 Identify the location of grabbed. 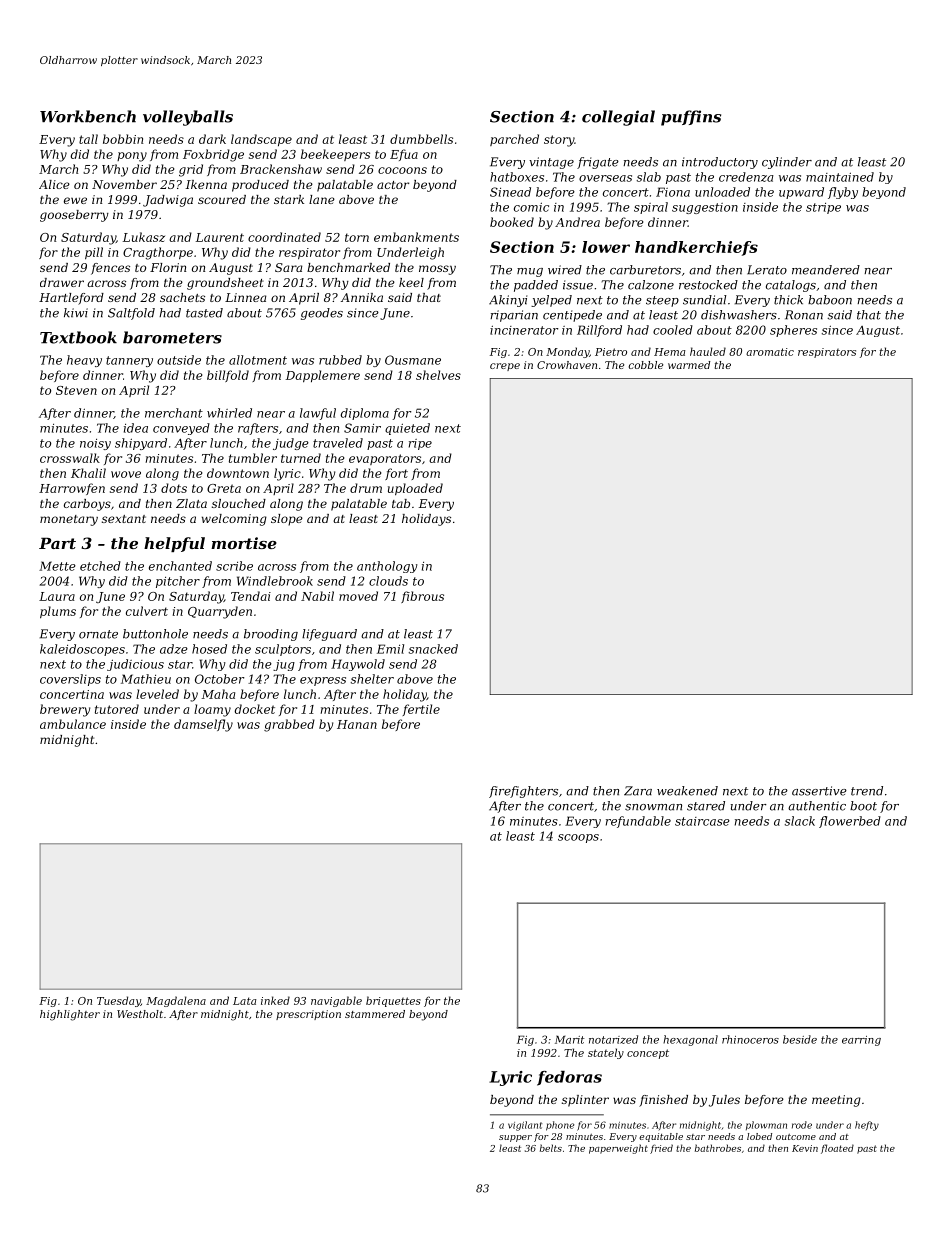
(289, 725).
